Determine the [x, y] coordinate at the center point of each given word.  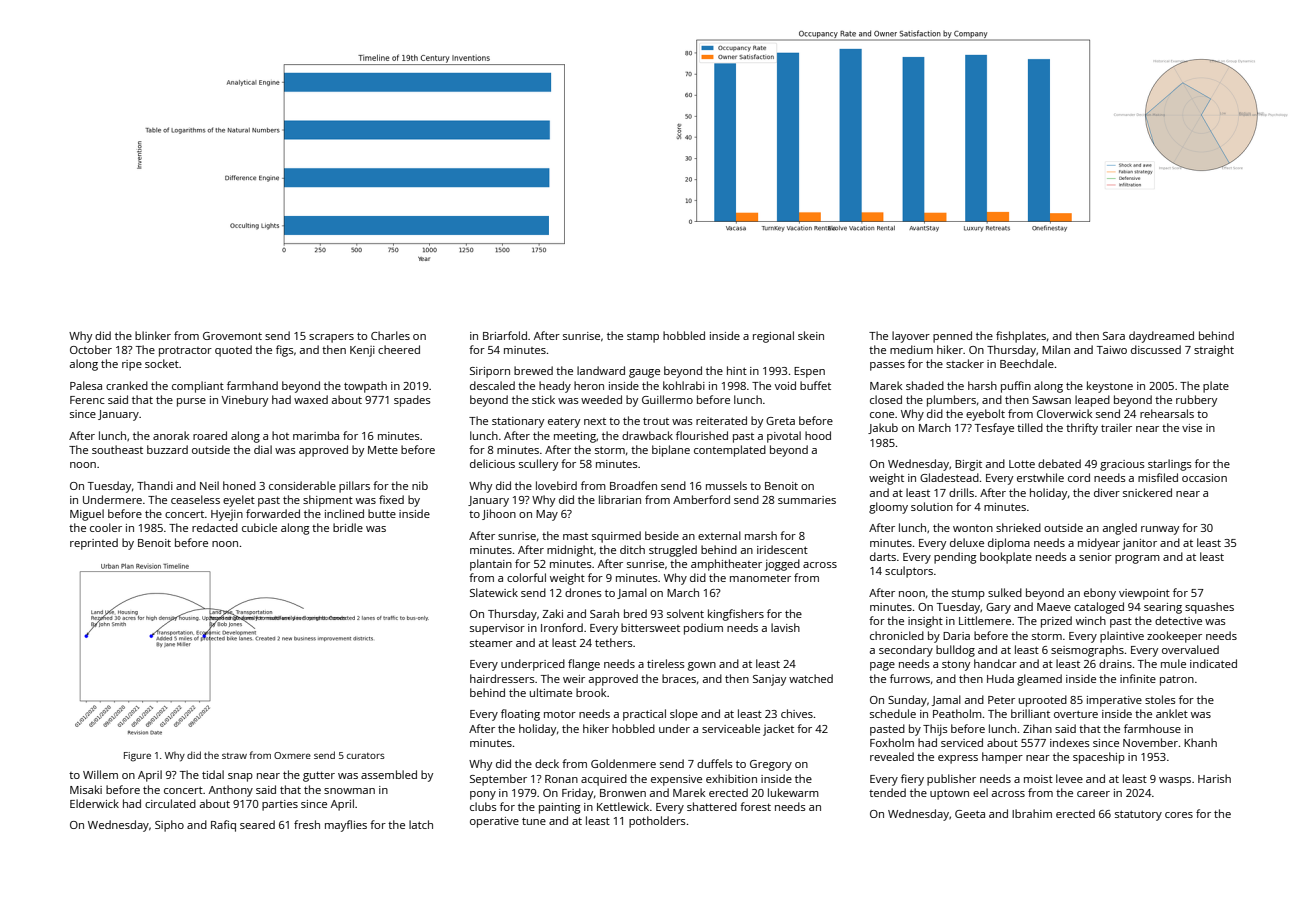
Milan [1056, 349]
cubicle [259, 527]
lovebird [556, 485]
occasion [1204, 478]
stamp [643, 337]
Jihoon [499, 514]
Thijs [935, 730]
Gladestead [949, 477]
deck [547, 763]
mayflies [346, 826]
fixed [391, 499]
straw [234, 756]
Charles [390, 335]
